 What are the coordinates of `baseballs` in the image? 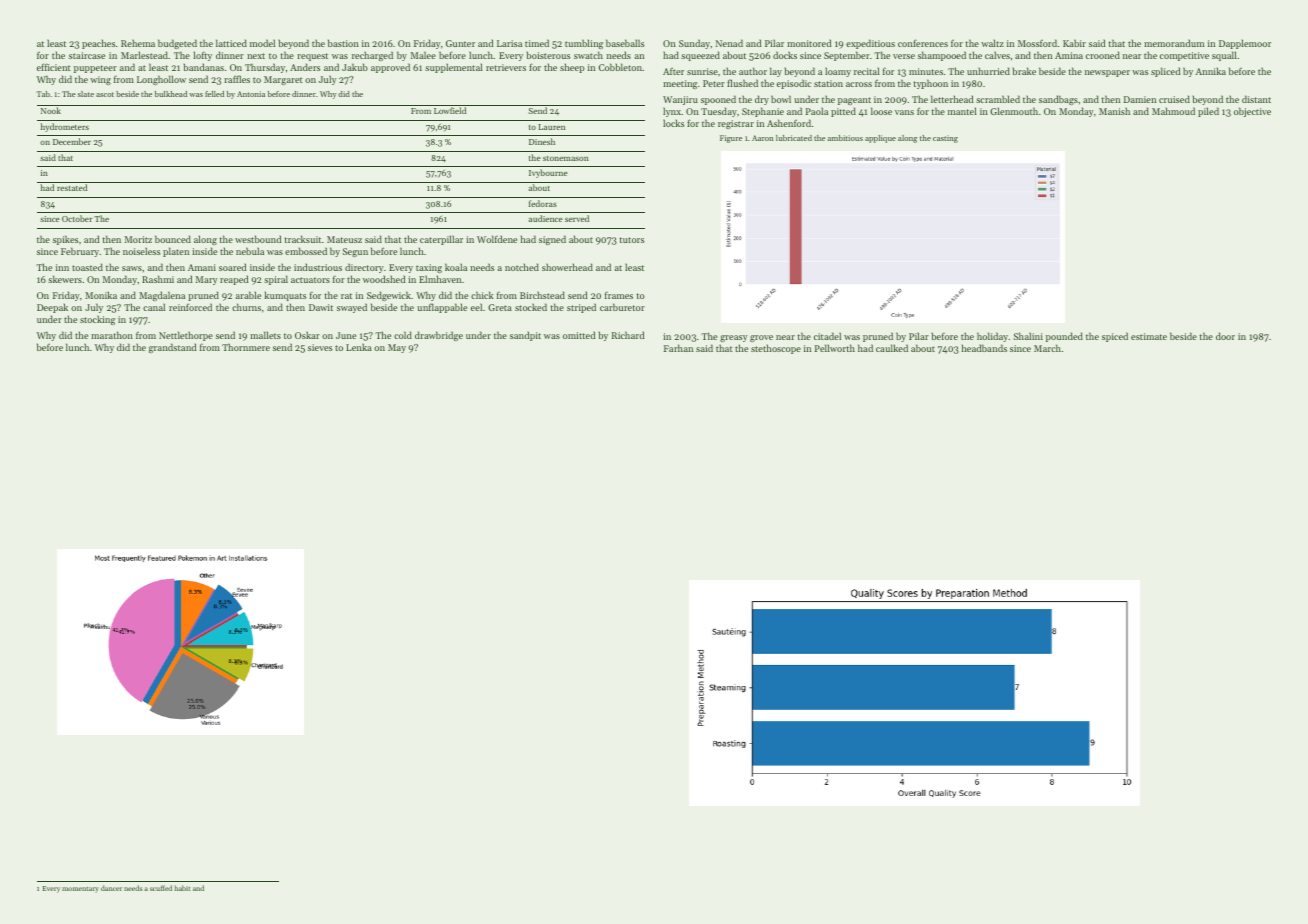 It's located at (625, 43).
